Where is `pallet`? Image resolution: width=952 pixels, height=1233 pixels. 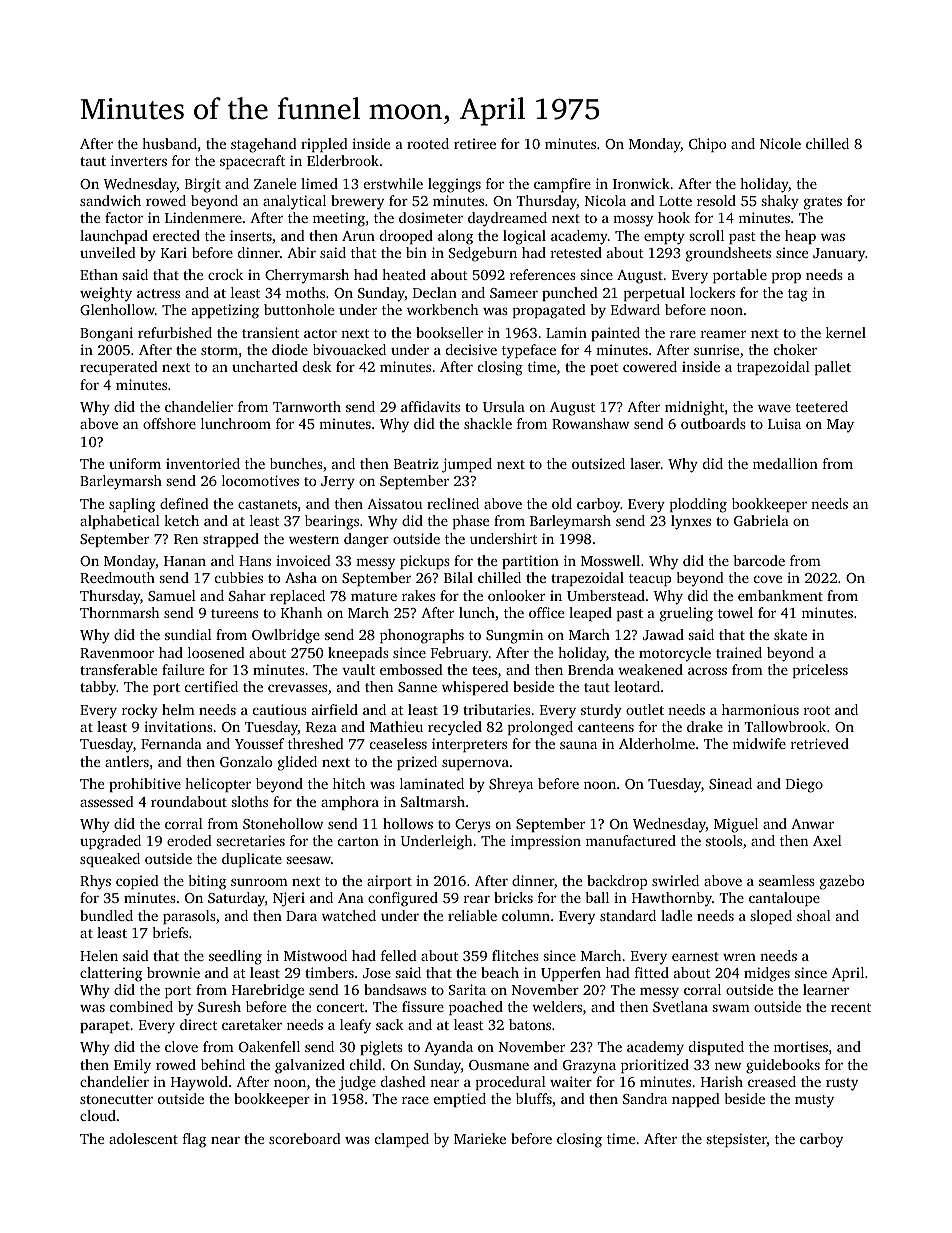
pallet is located at coordinates (833, 368).
